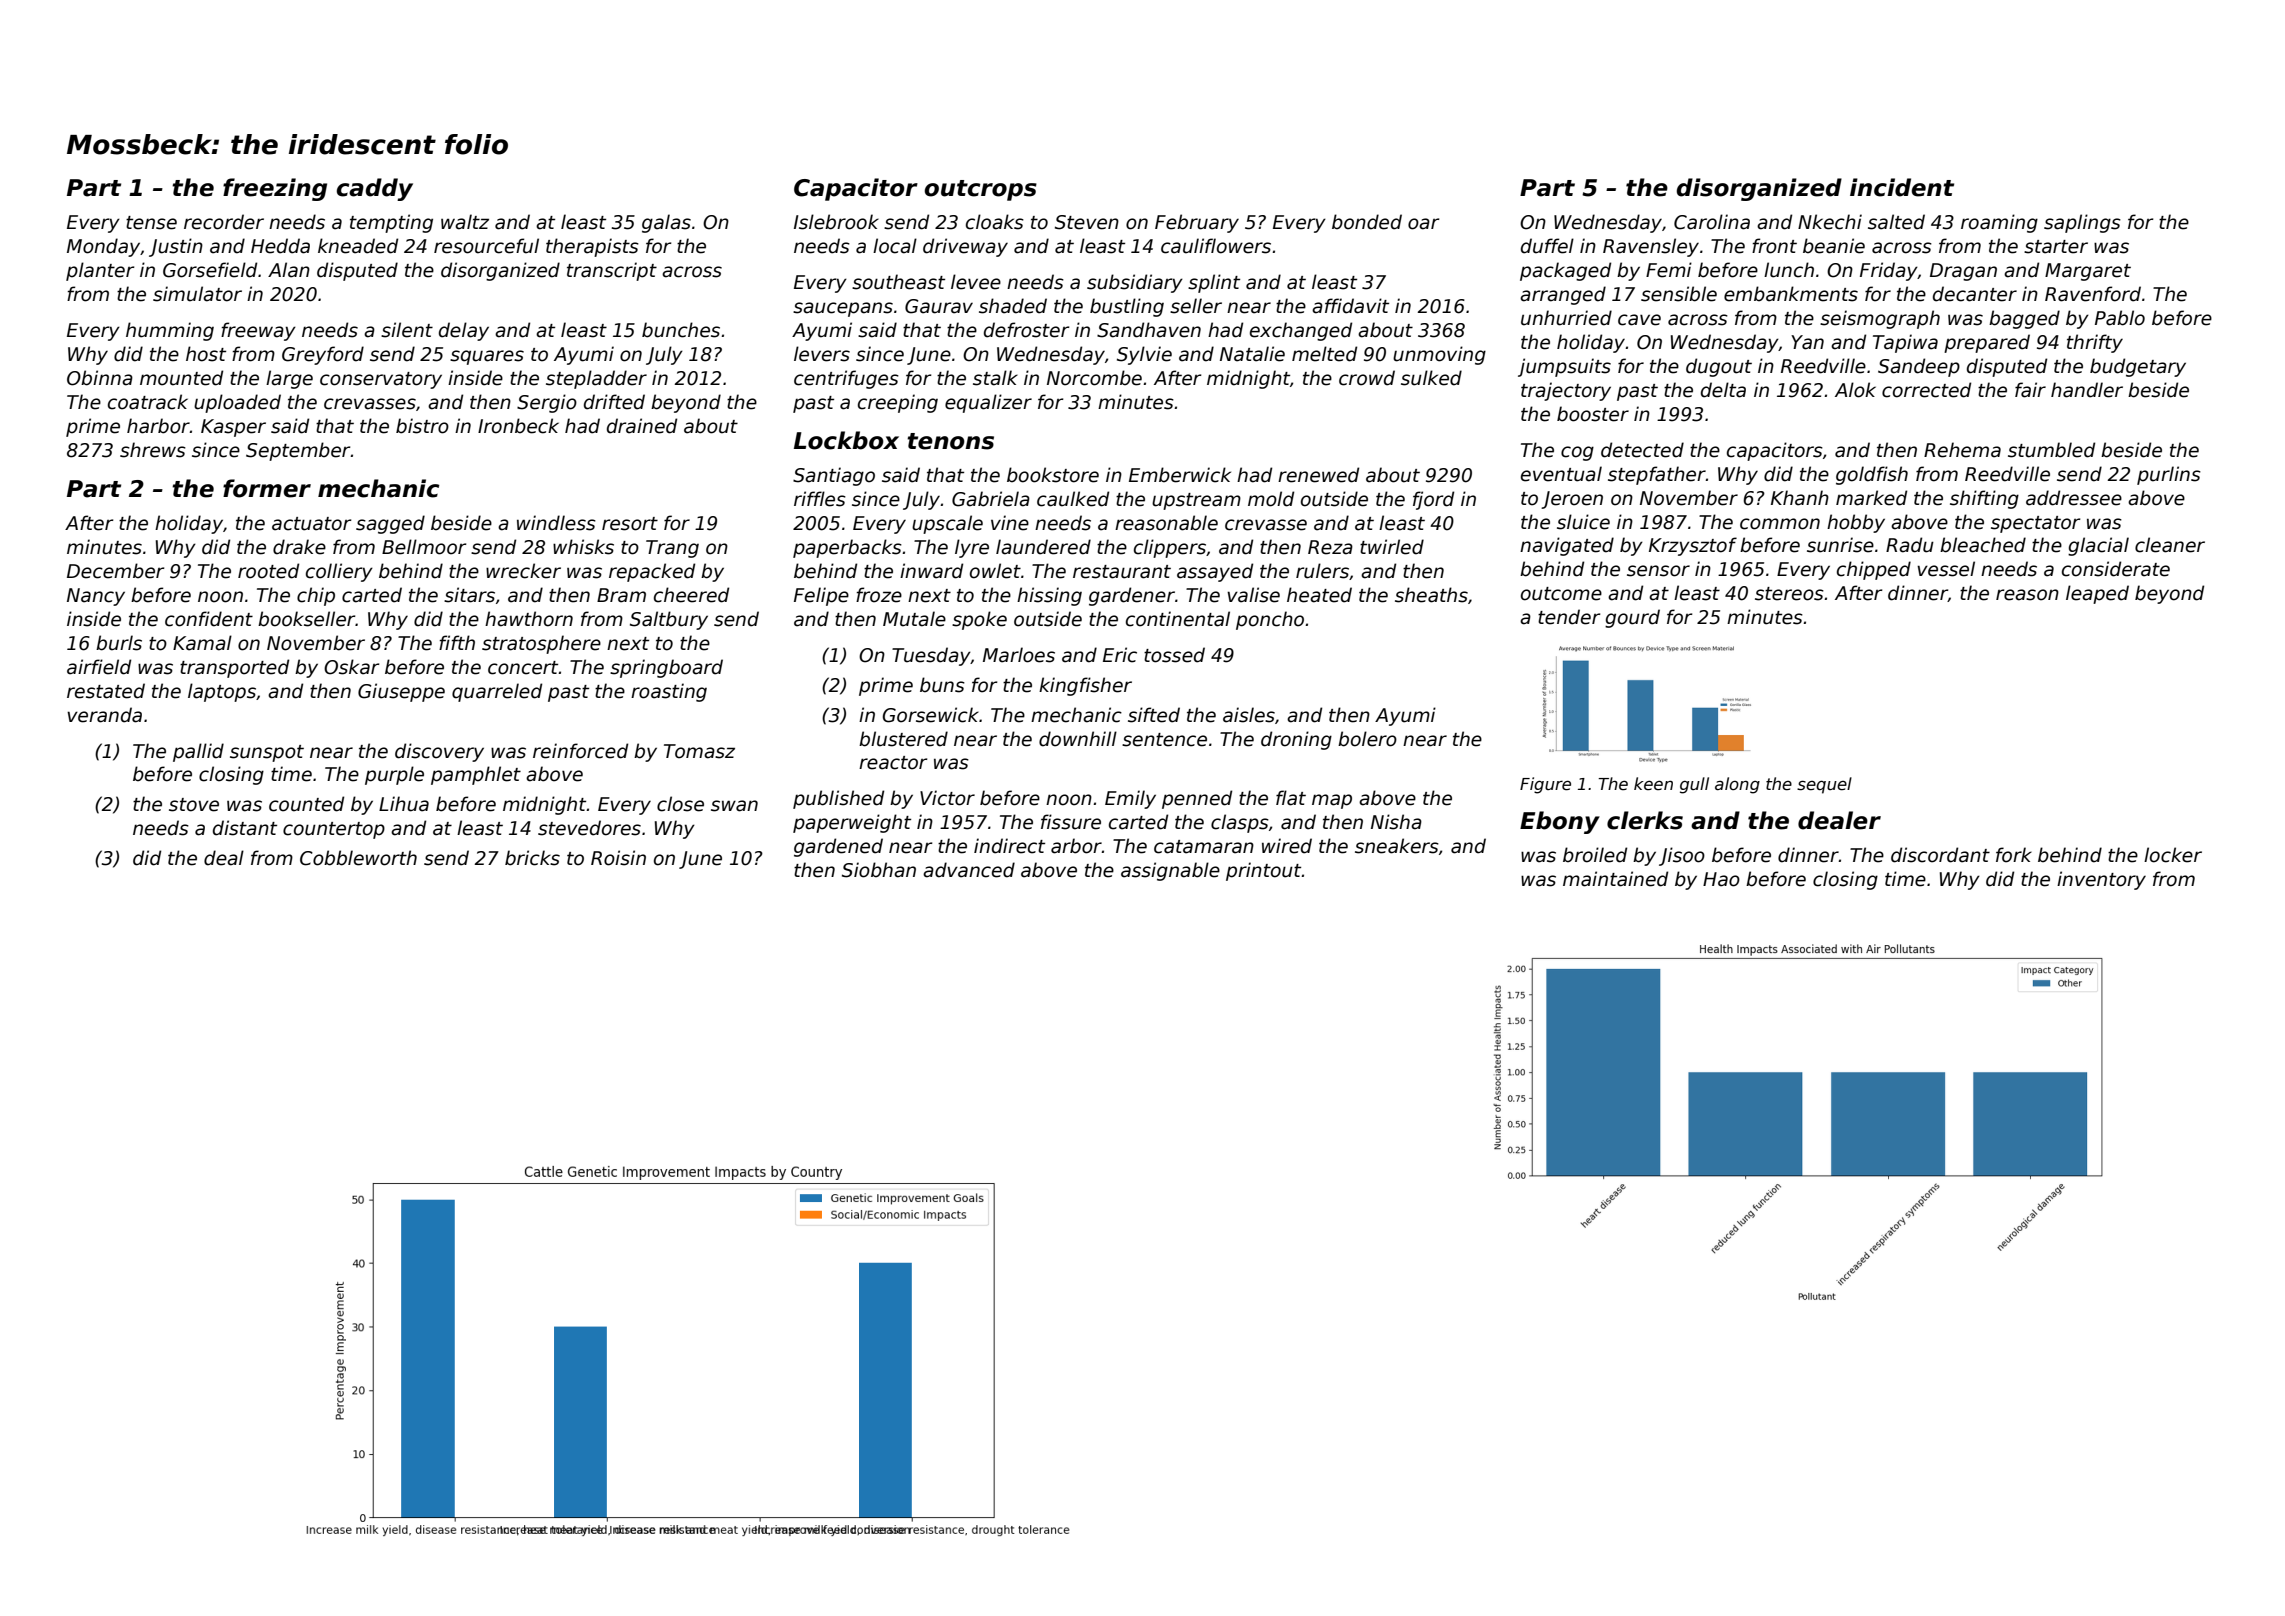 The image size is (2285, 1616). I want to click on distant, so click(245, 828).
